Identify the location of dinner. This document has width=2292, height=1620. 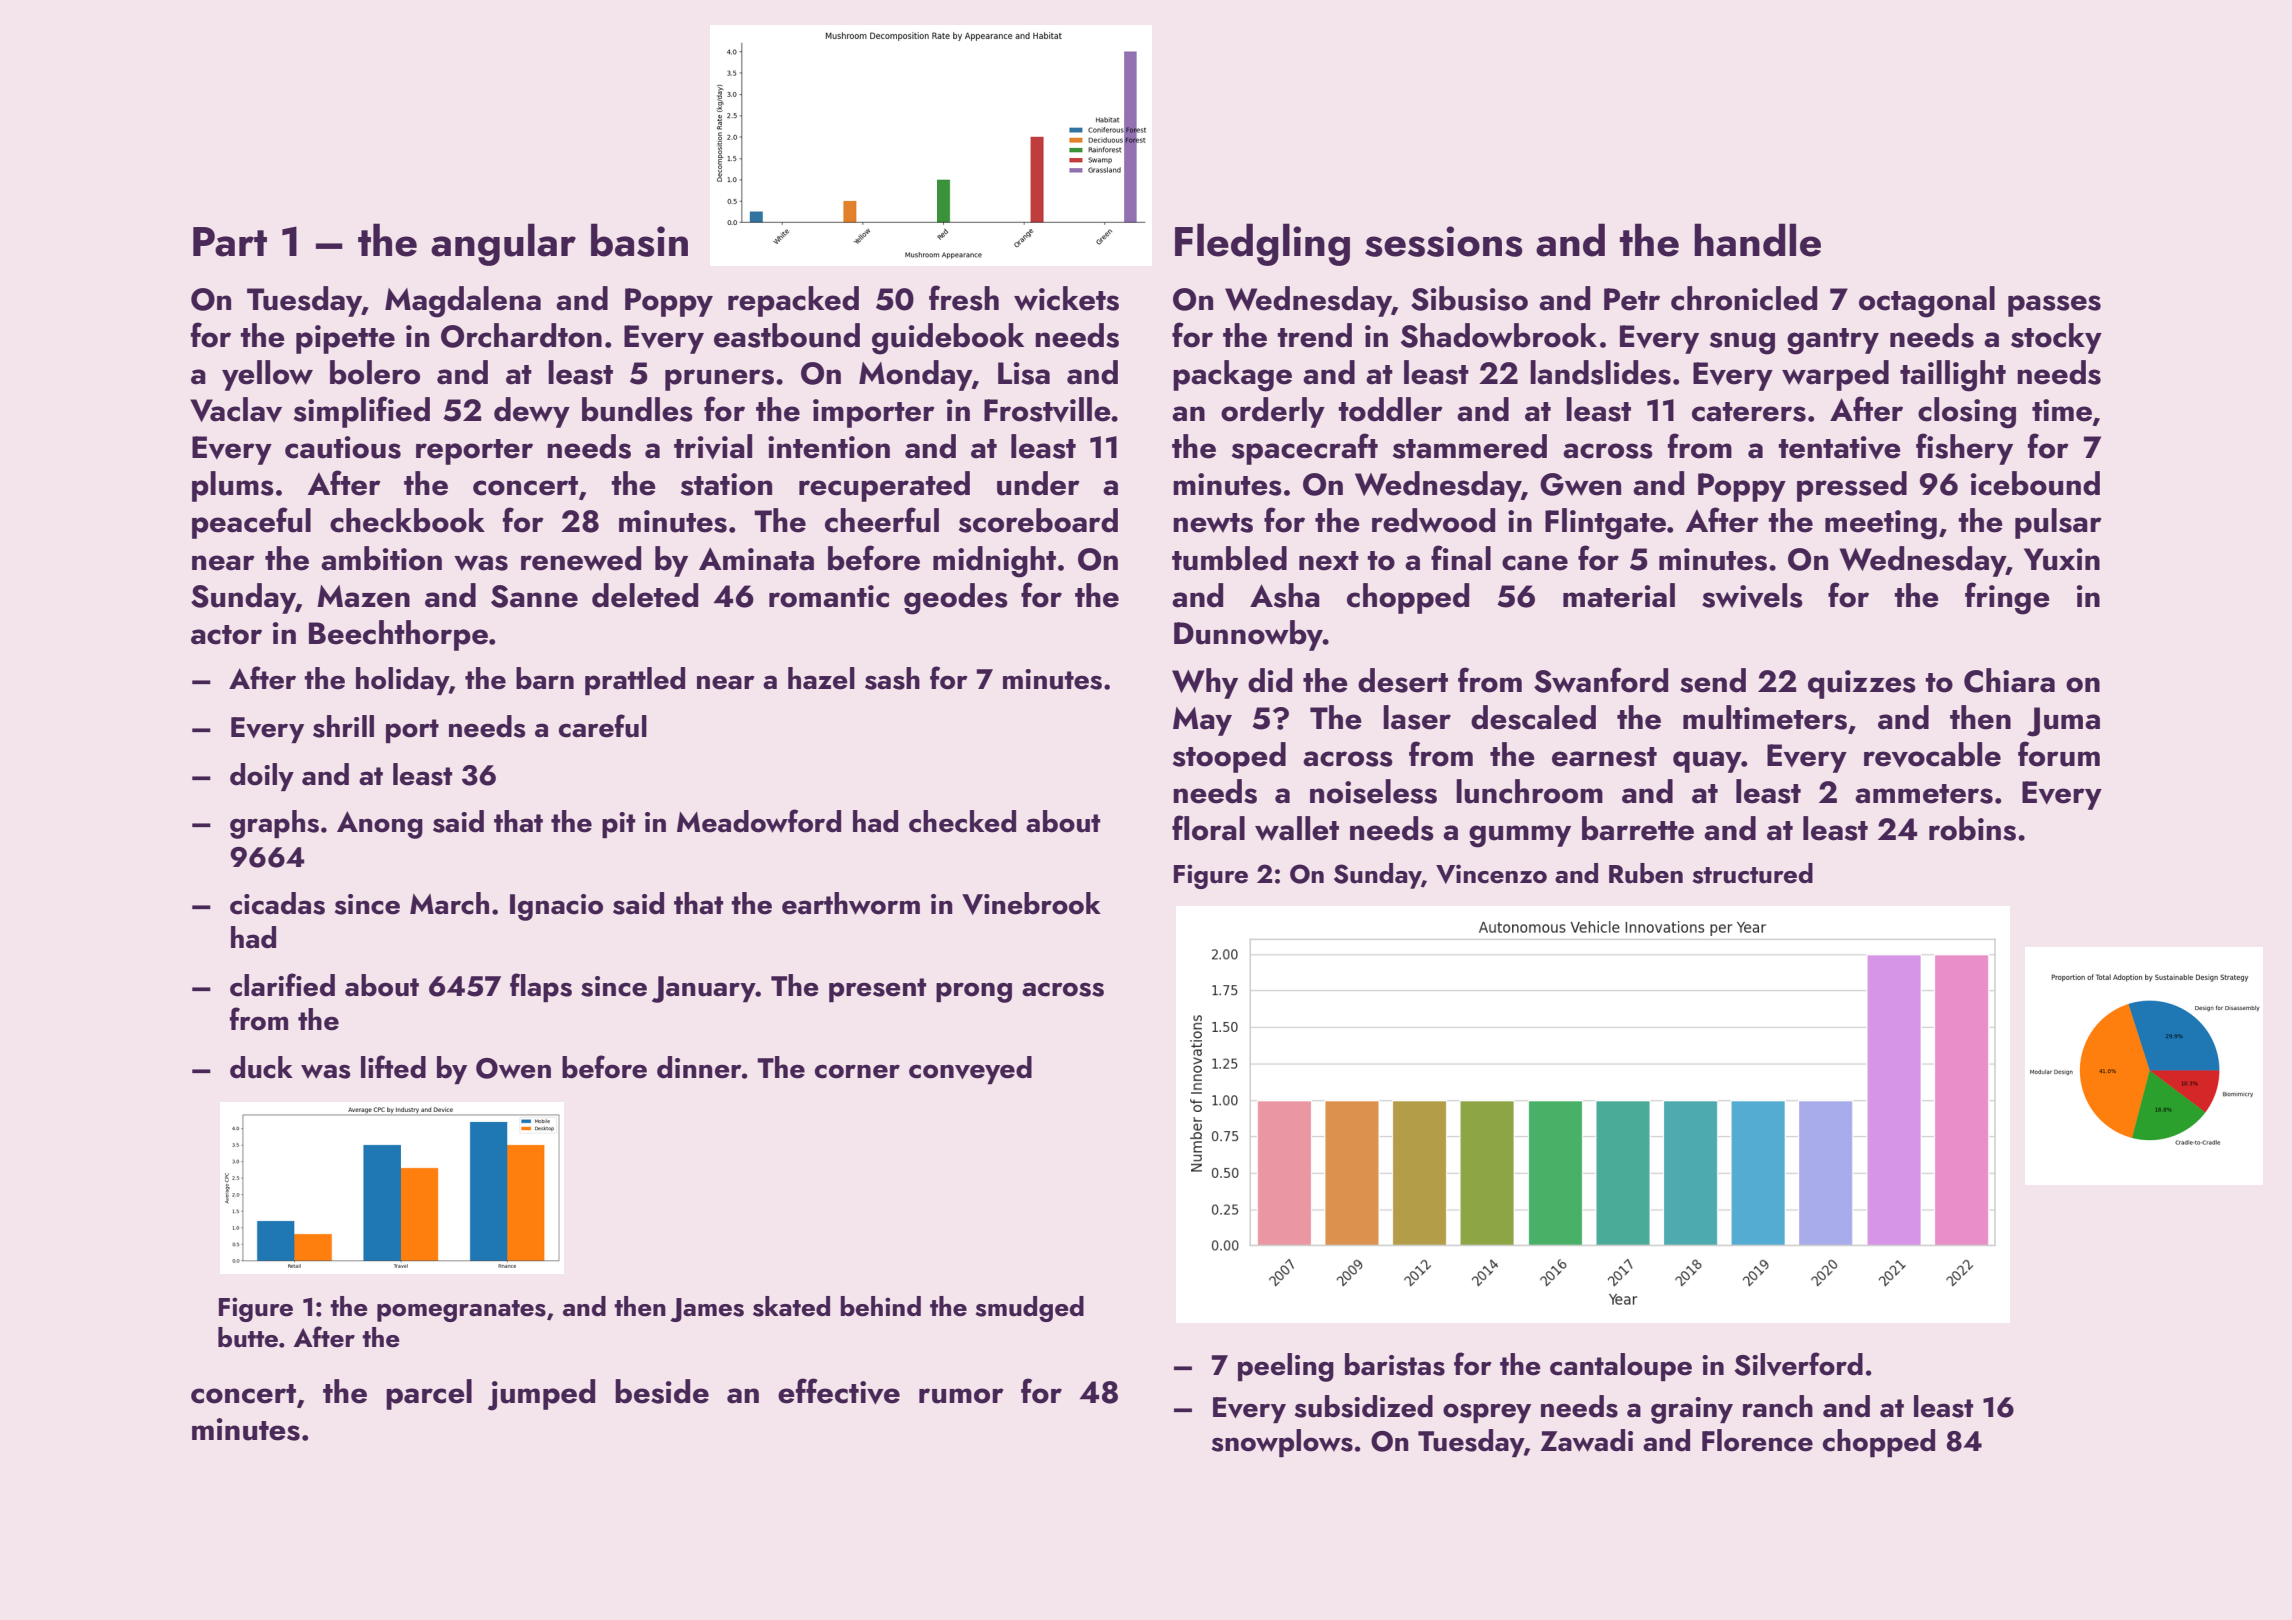
(699, 1067).
